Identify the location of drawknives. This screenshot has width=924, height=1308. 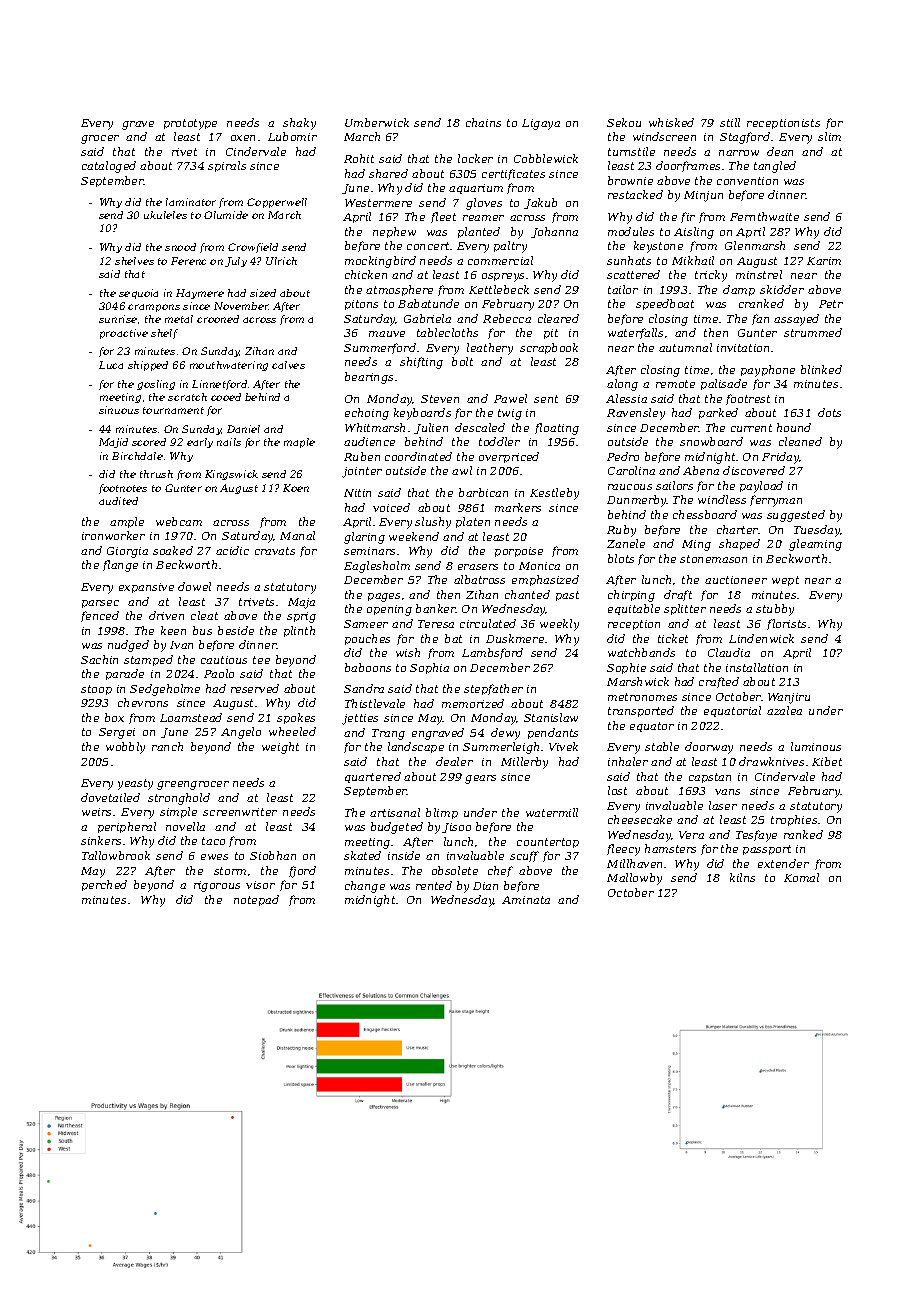
(771, 761).
